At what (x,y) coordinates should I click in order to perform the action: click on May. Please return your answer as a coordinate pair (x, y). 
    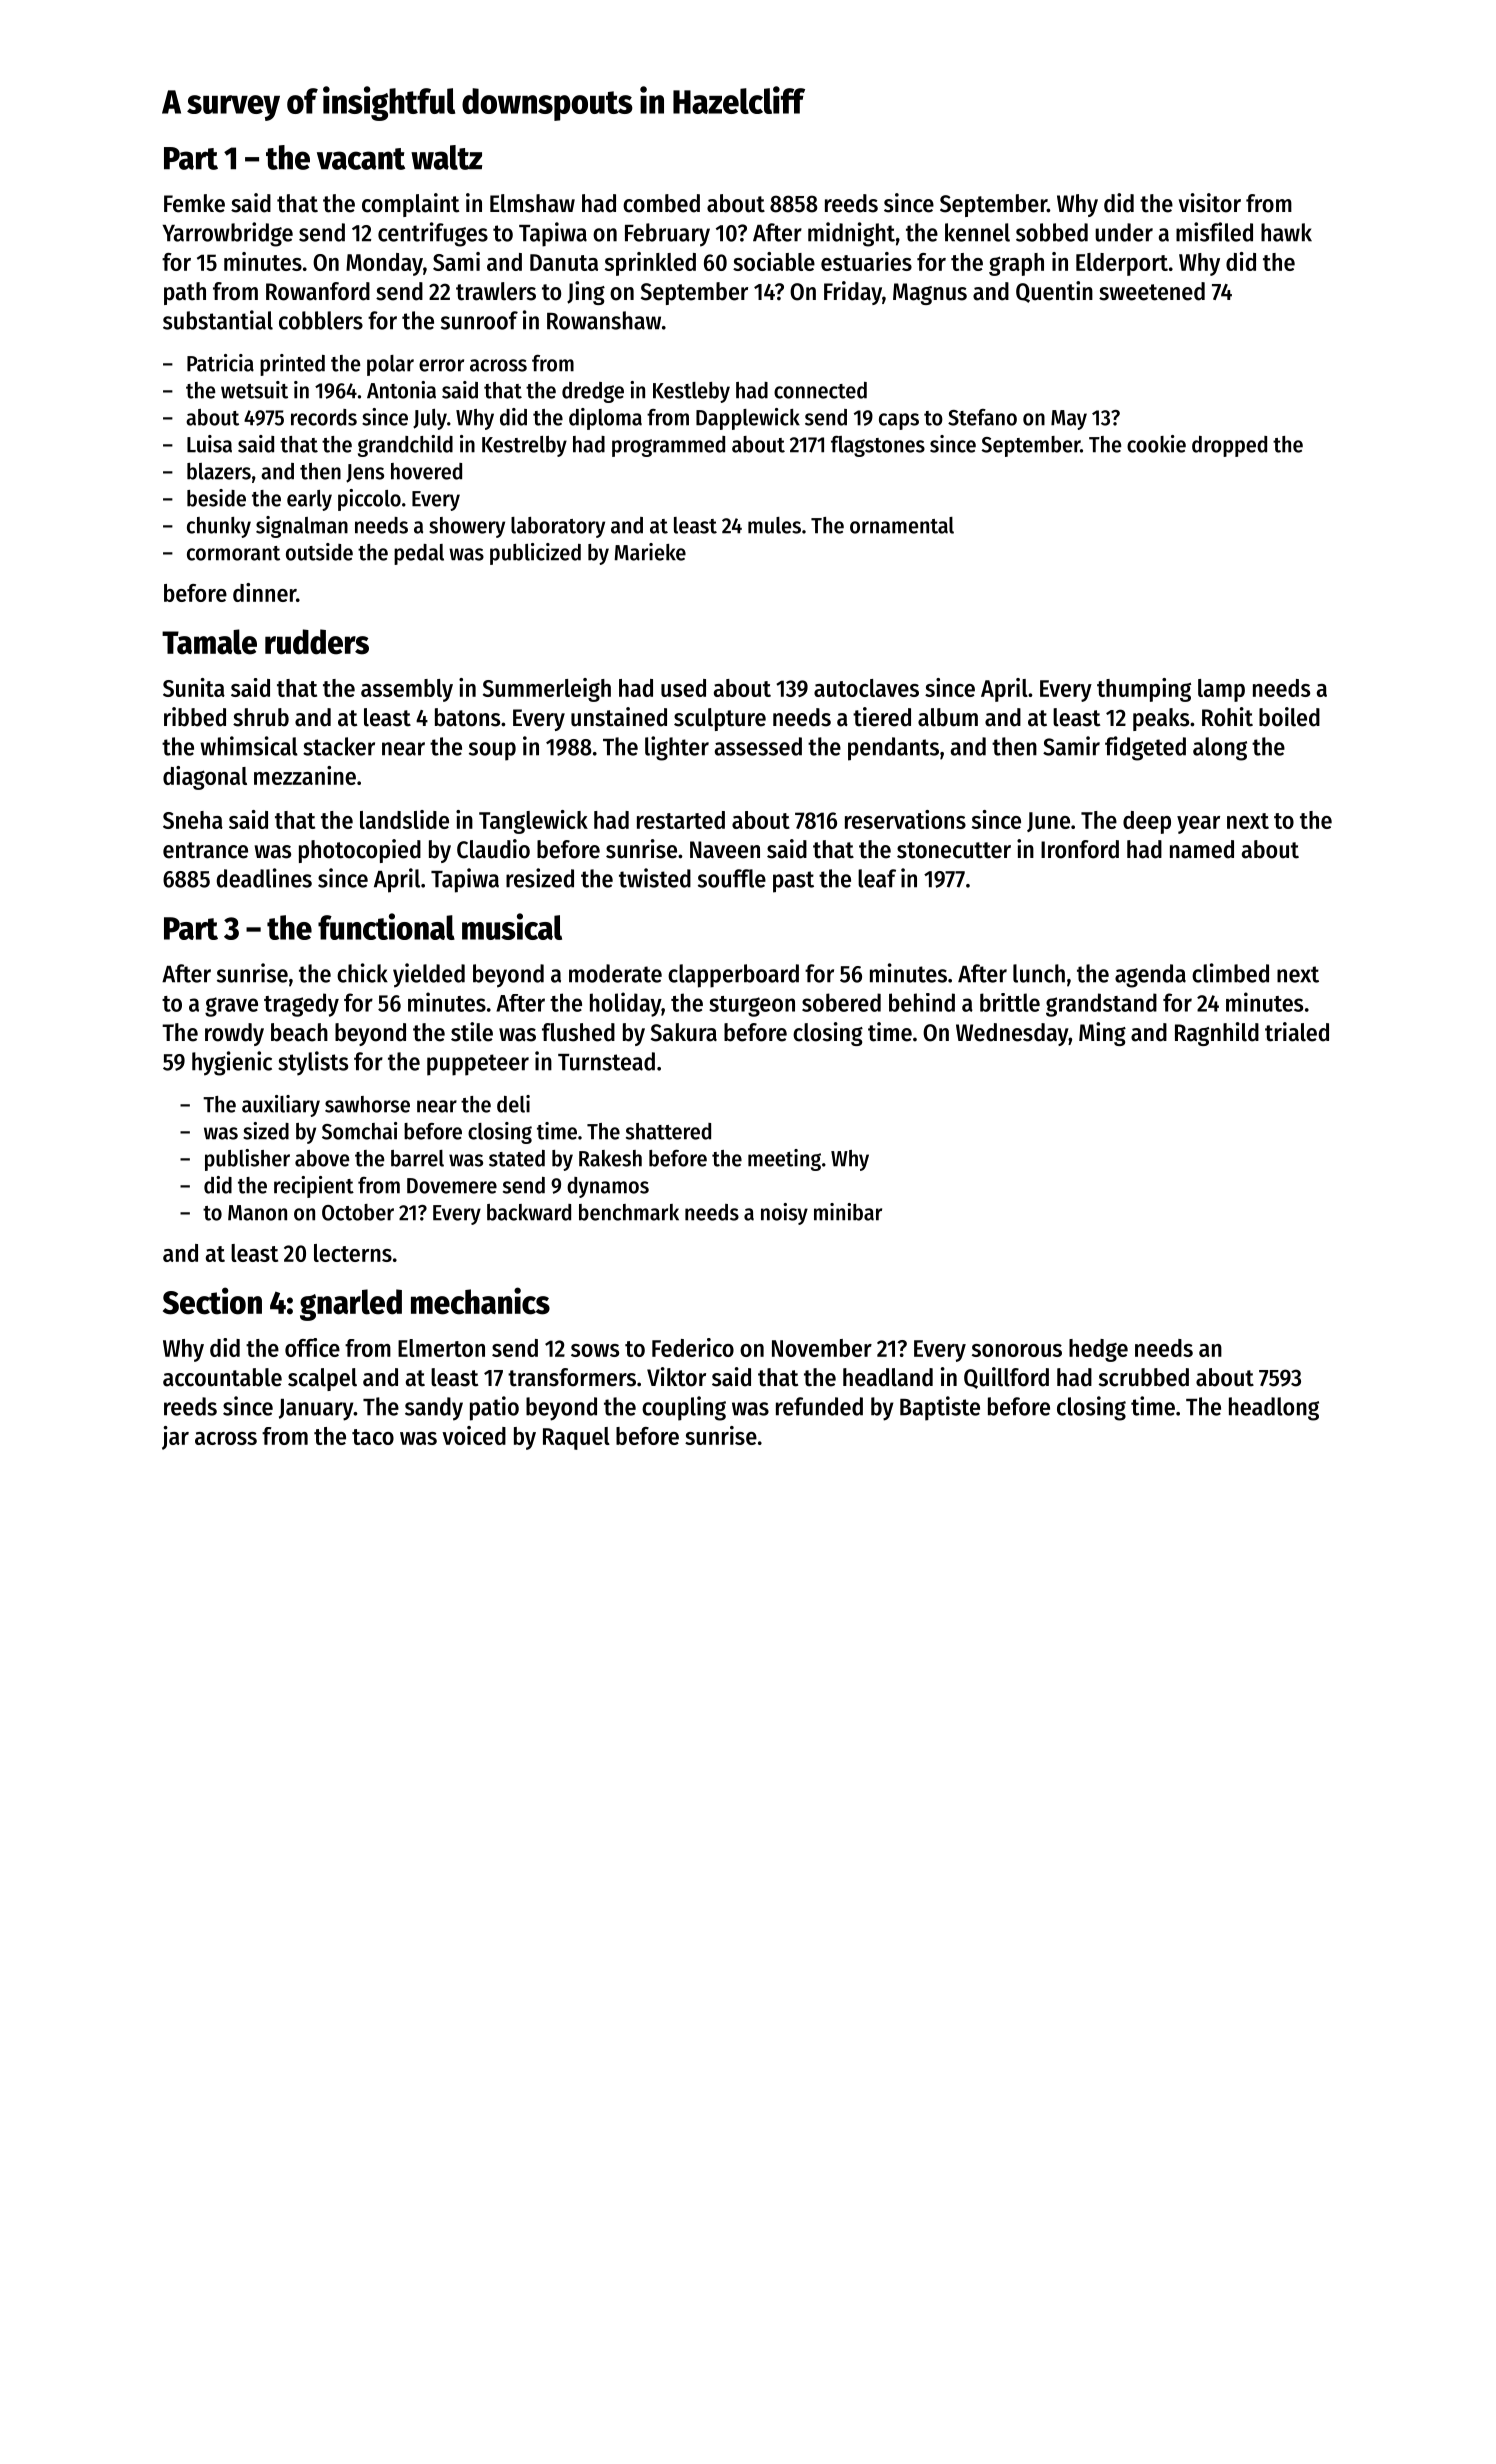
    Looking at the image, I should click on (1069, 420).
